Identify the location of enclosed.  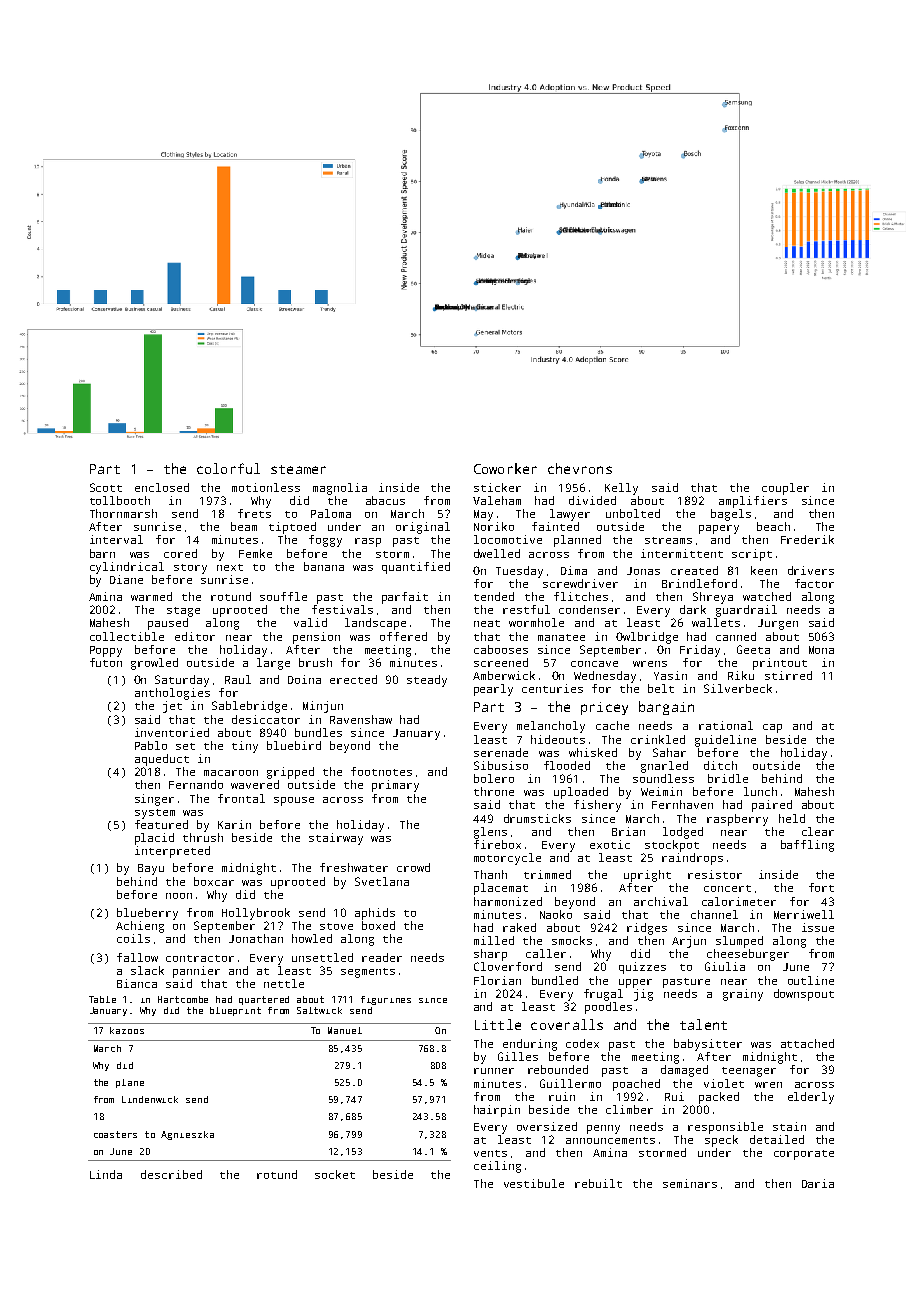
(162, 487).
